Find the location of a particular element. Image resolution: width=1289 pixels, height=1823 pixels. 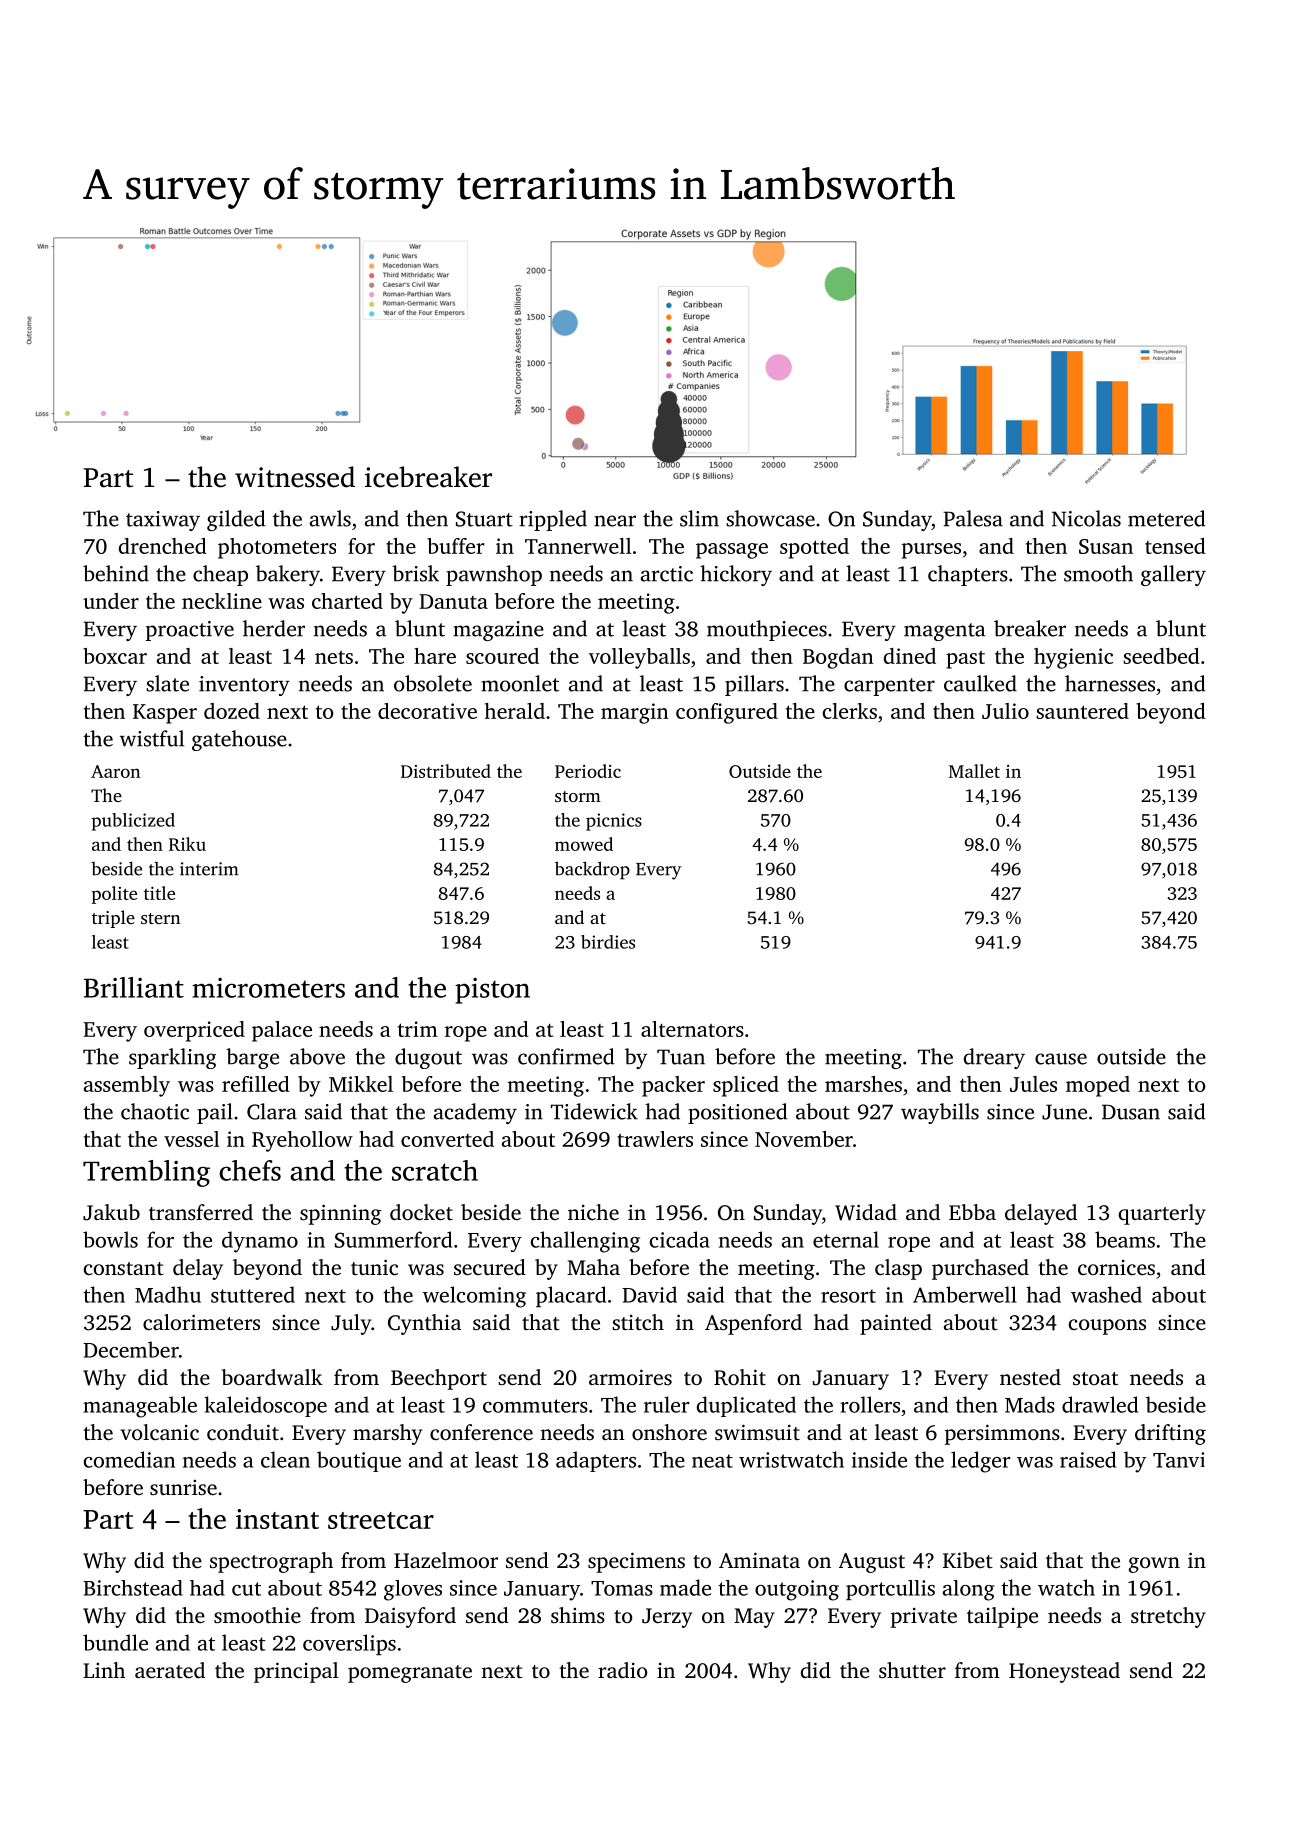

marshy is located at coordinates (387, 1434).
